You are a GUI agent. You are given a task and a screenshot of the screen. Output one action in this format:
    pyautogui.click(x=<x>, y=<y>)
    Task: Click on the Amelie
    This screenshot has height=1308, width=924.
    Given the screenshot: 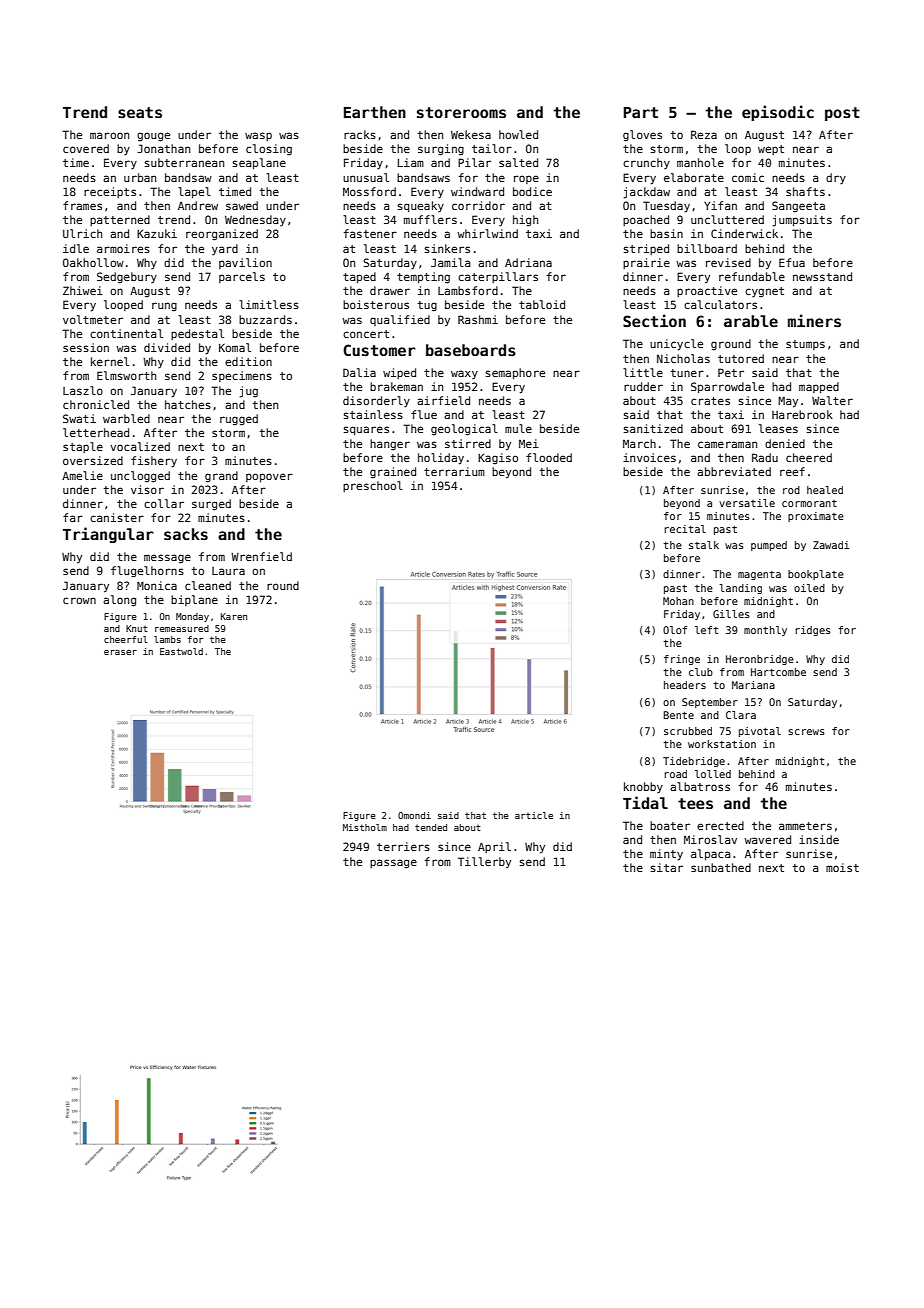 What is the action you would take?
    pyautogui.click(x=82, y=475)
